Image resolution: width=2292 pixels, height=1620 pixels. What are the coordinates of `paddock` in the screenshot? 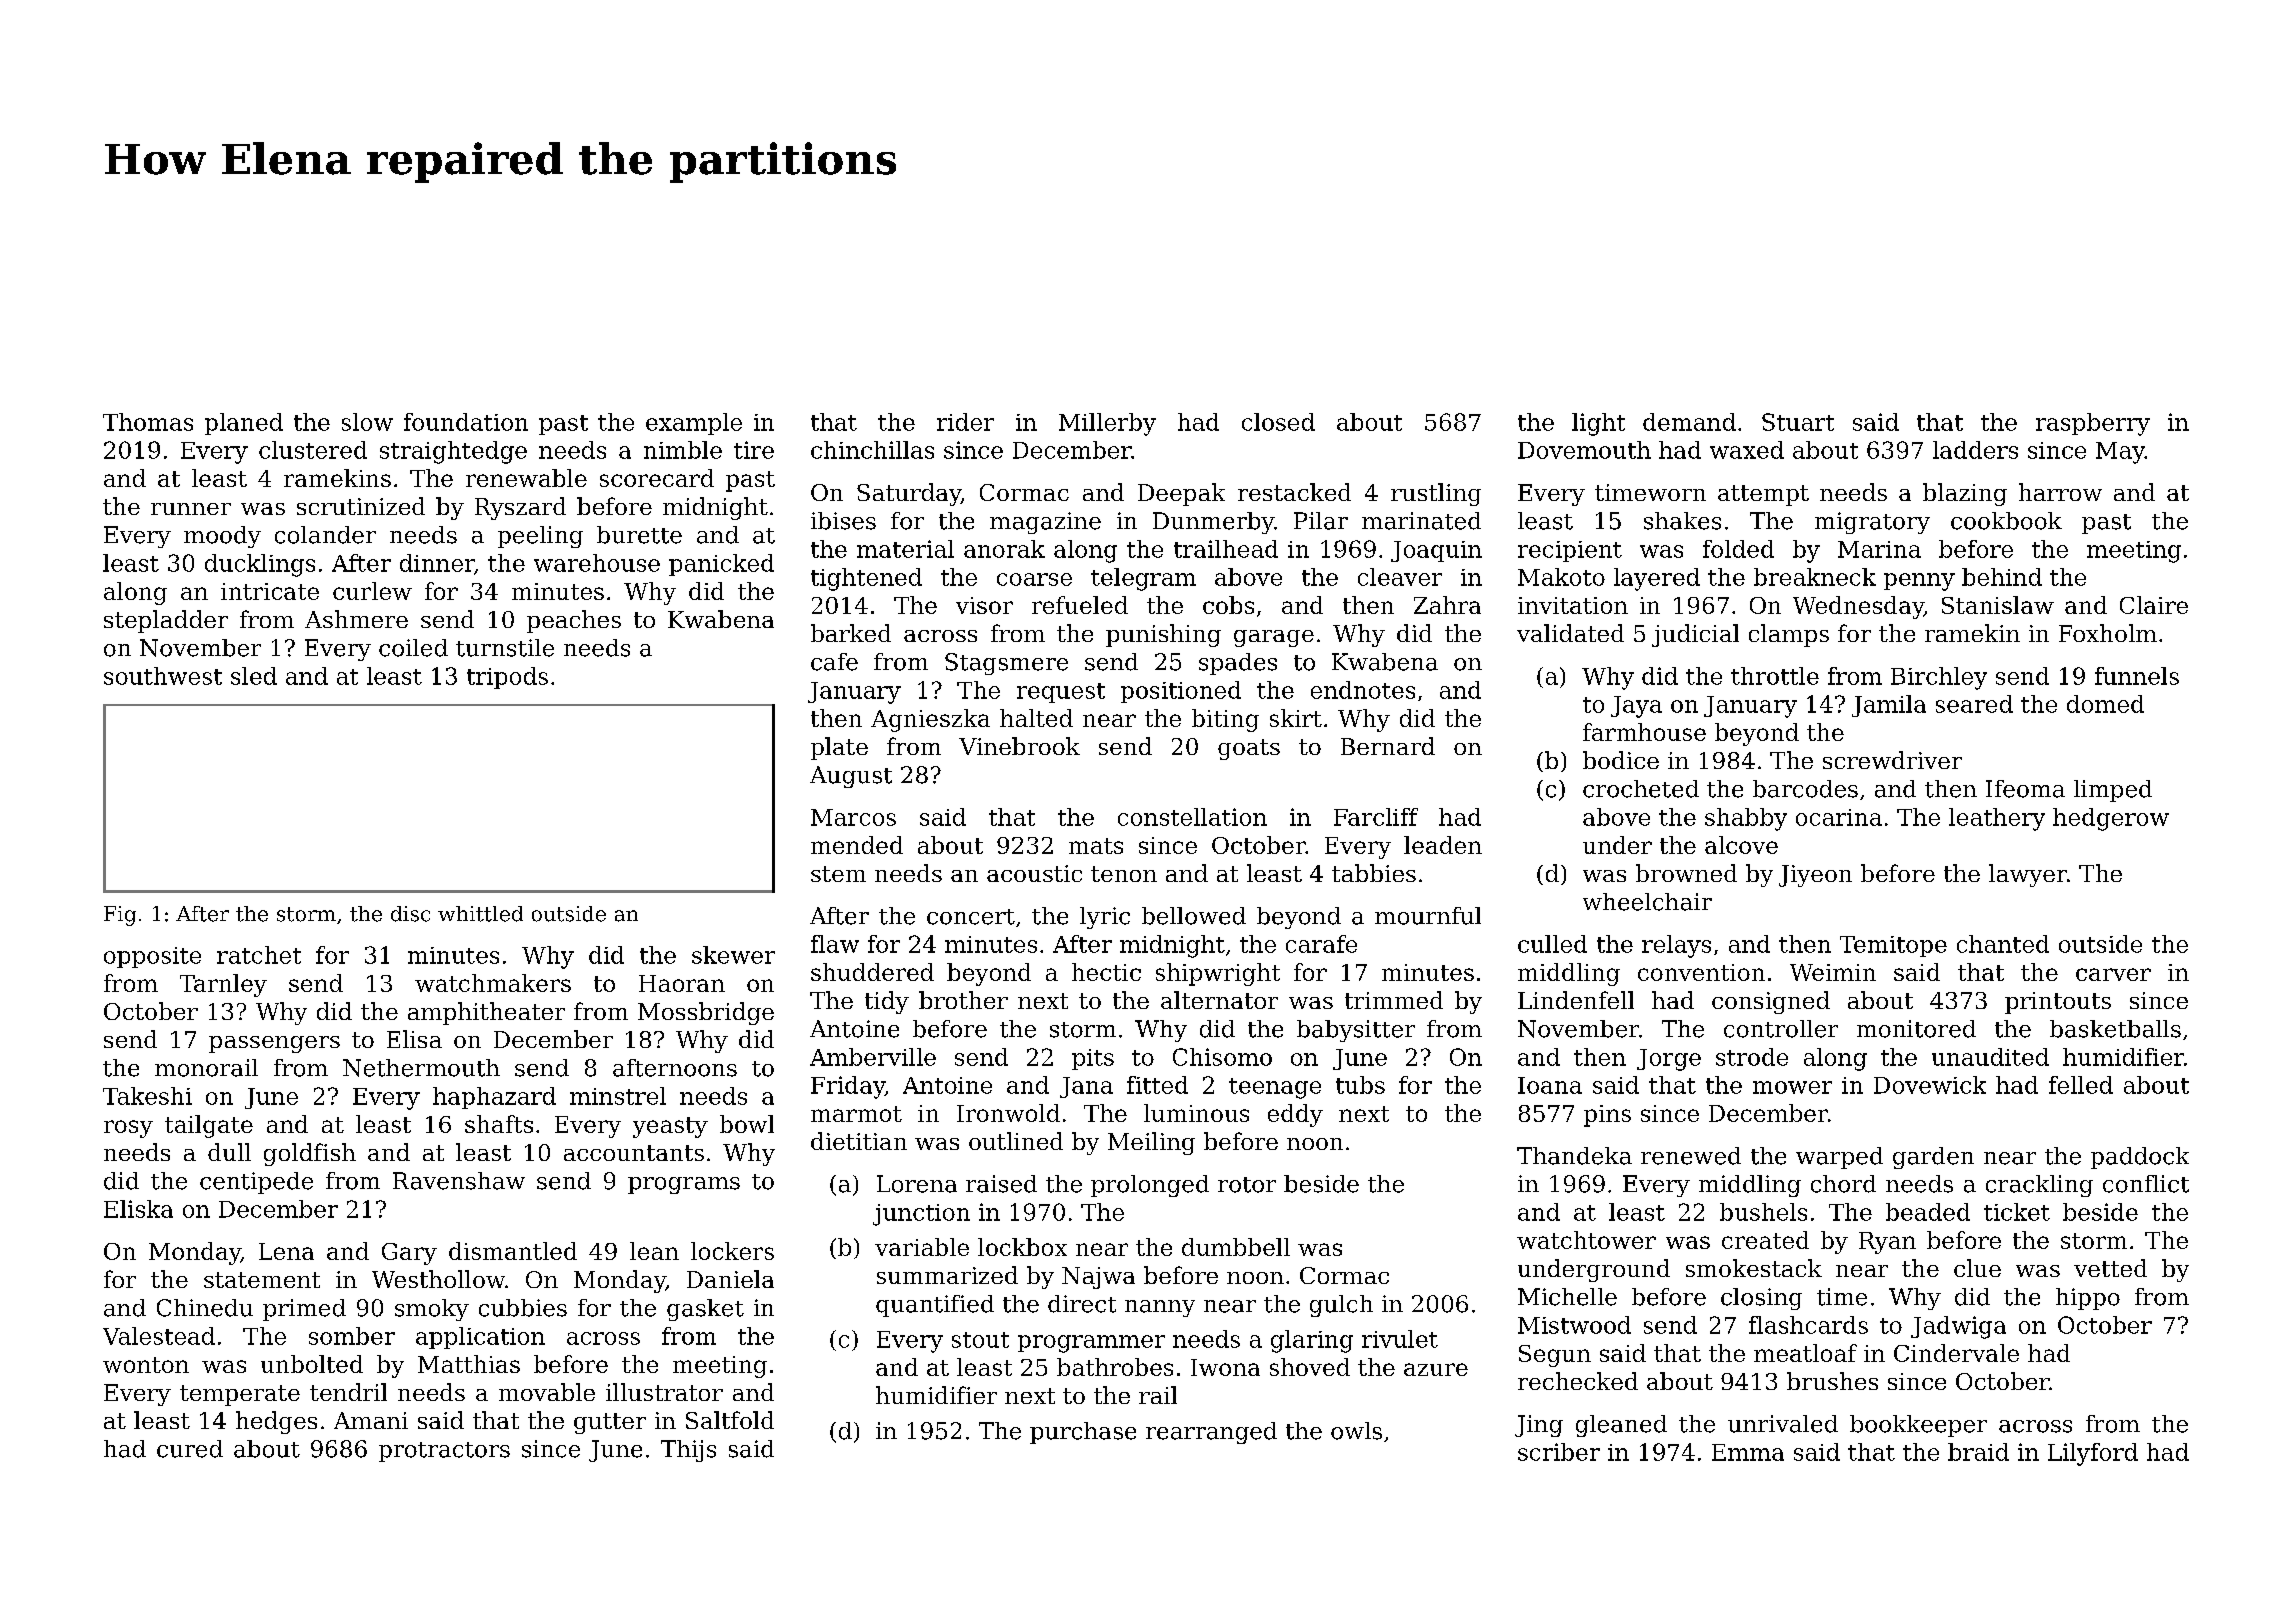 It's located at (2140, 1158).
